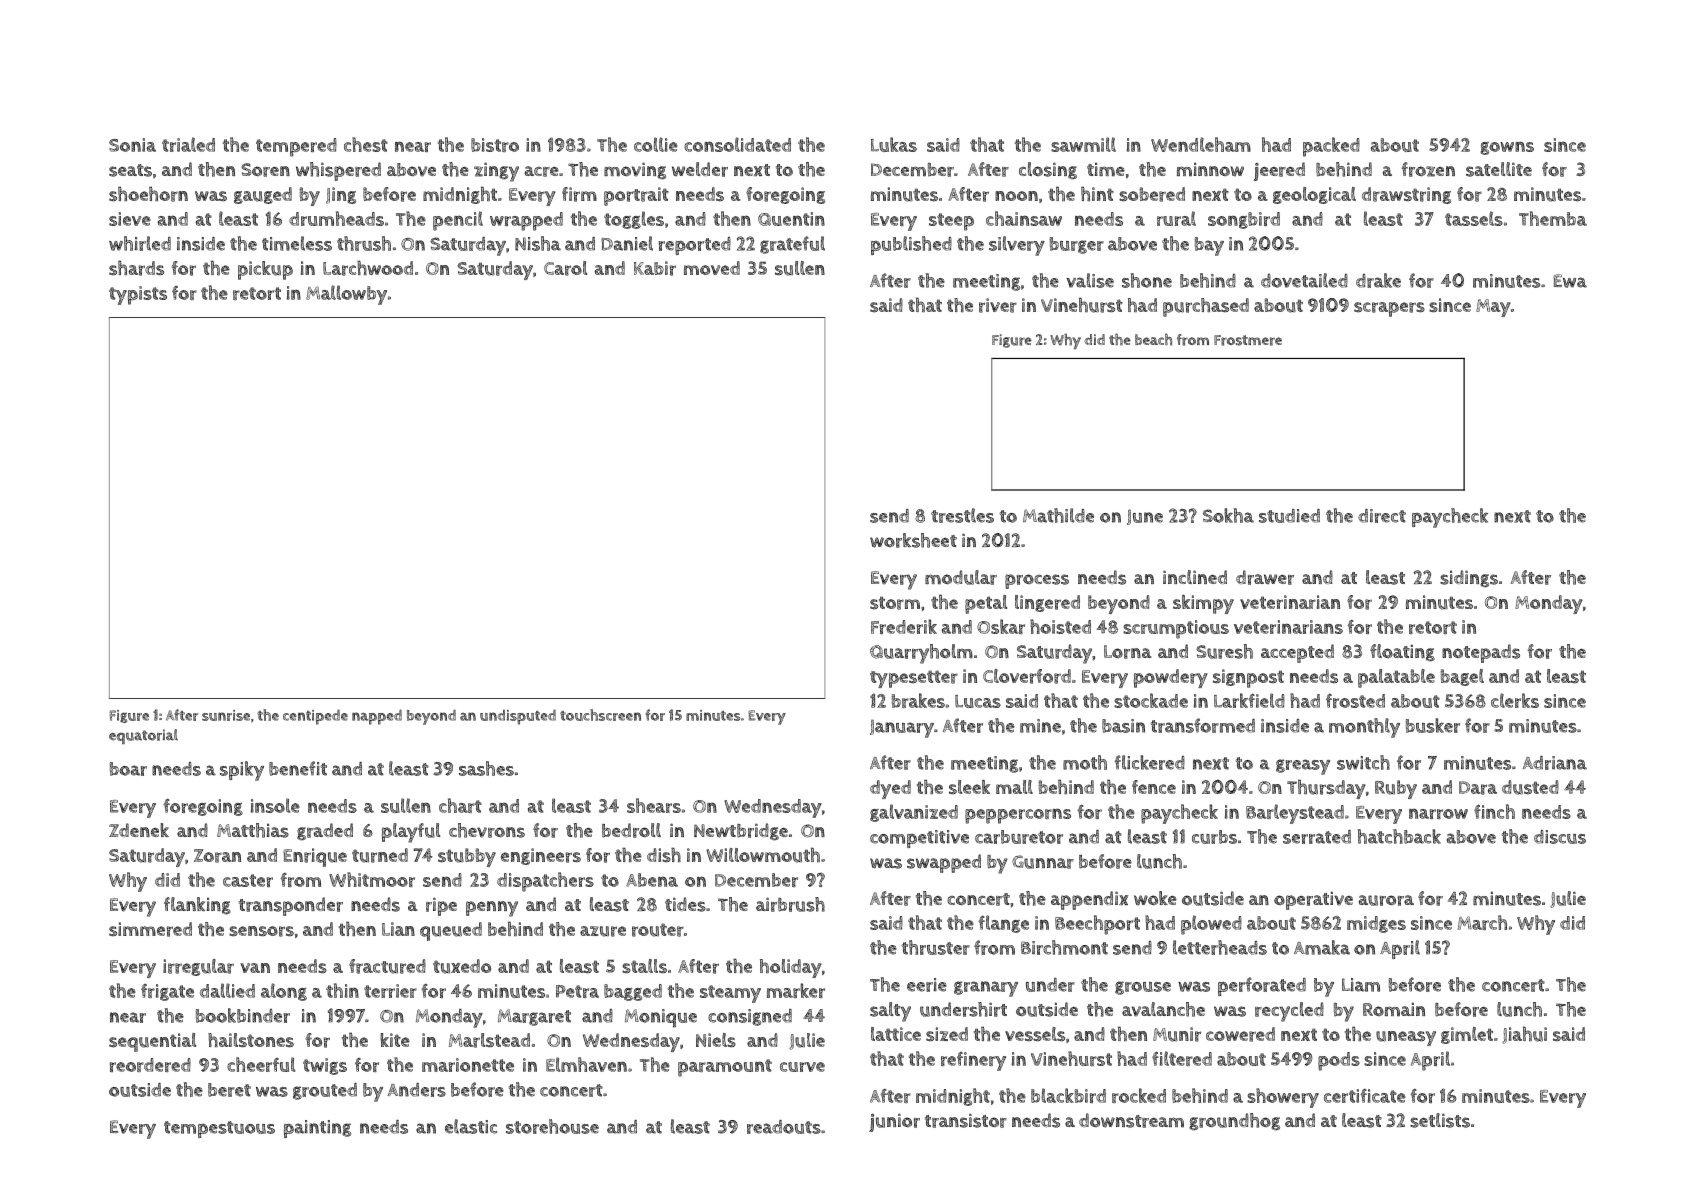  I want to click on thrush, so click(364, 243).
